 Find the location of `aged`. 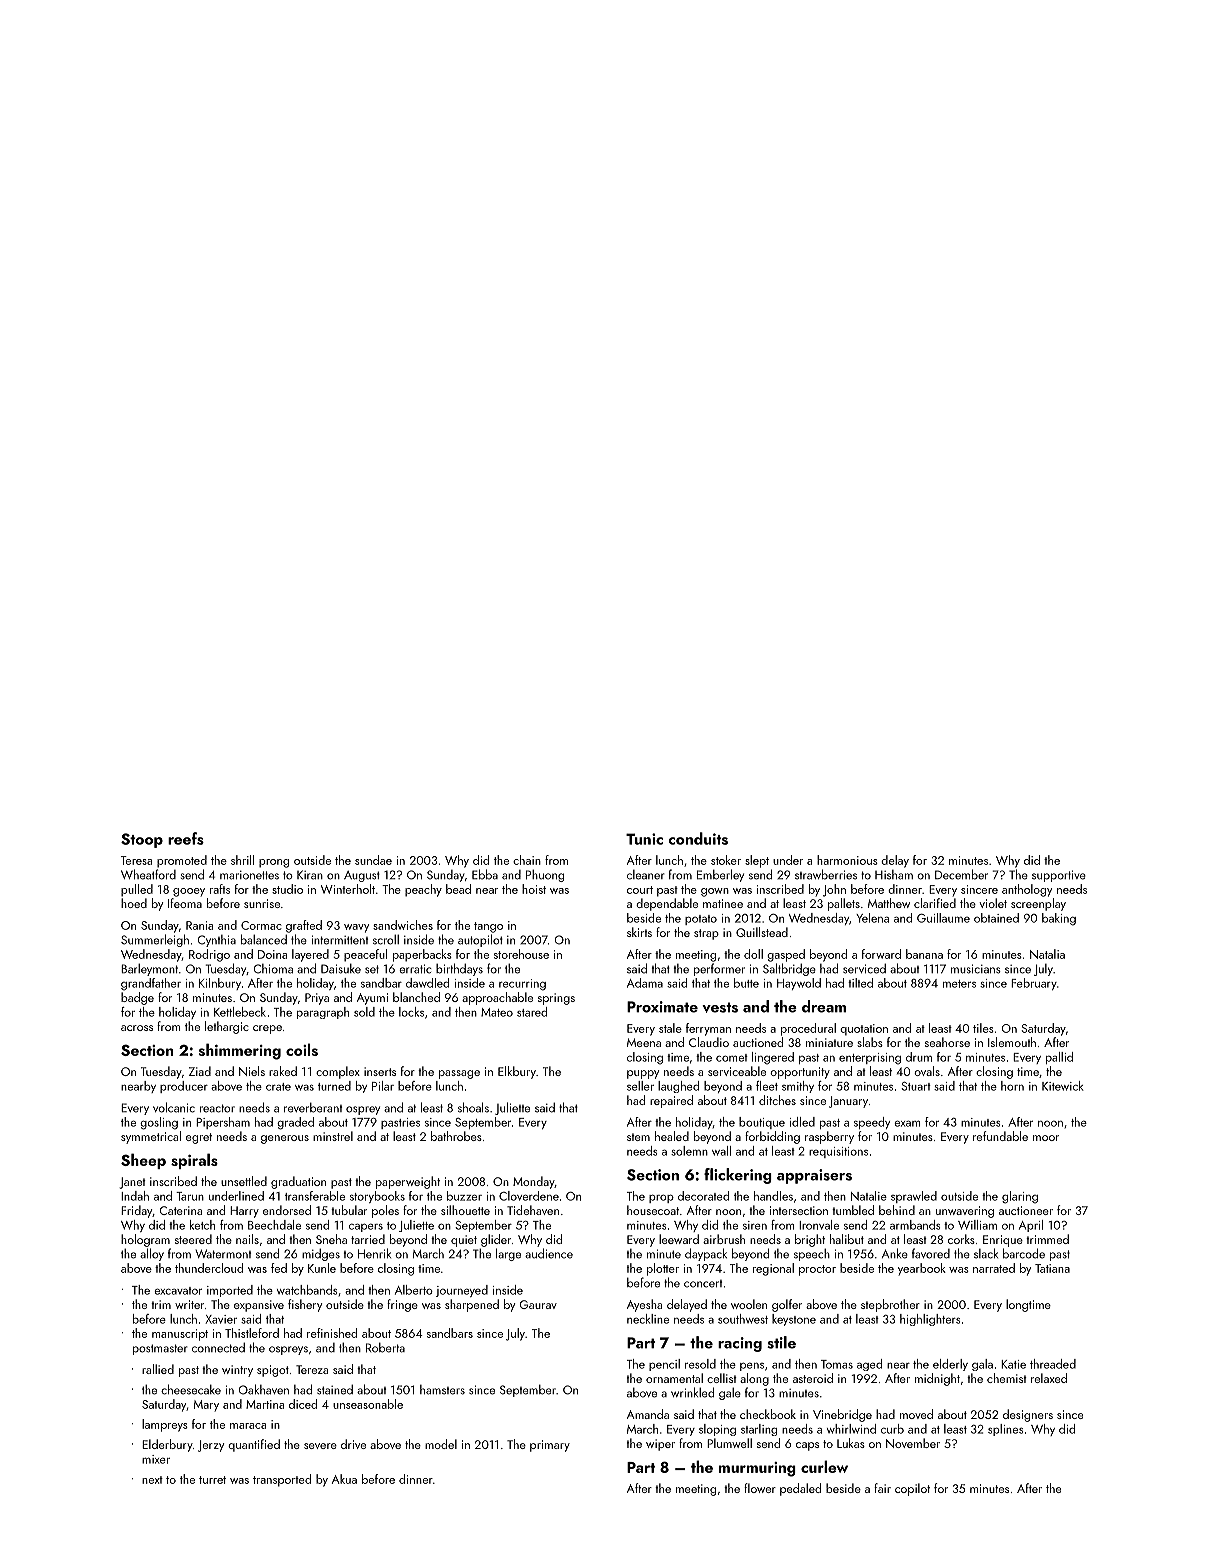

aged is located at coordinates (869, 1365).
